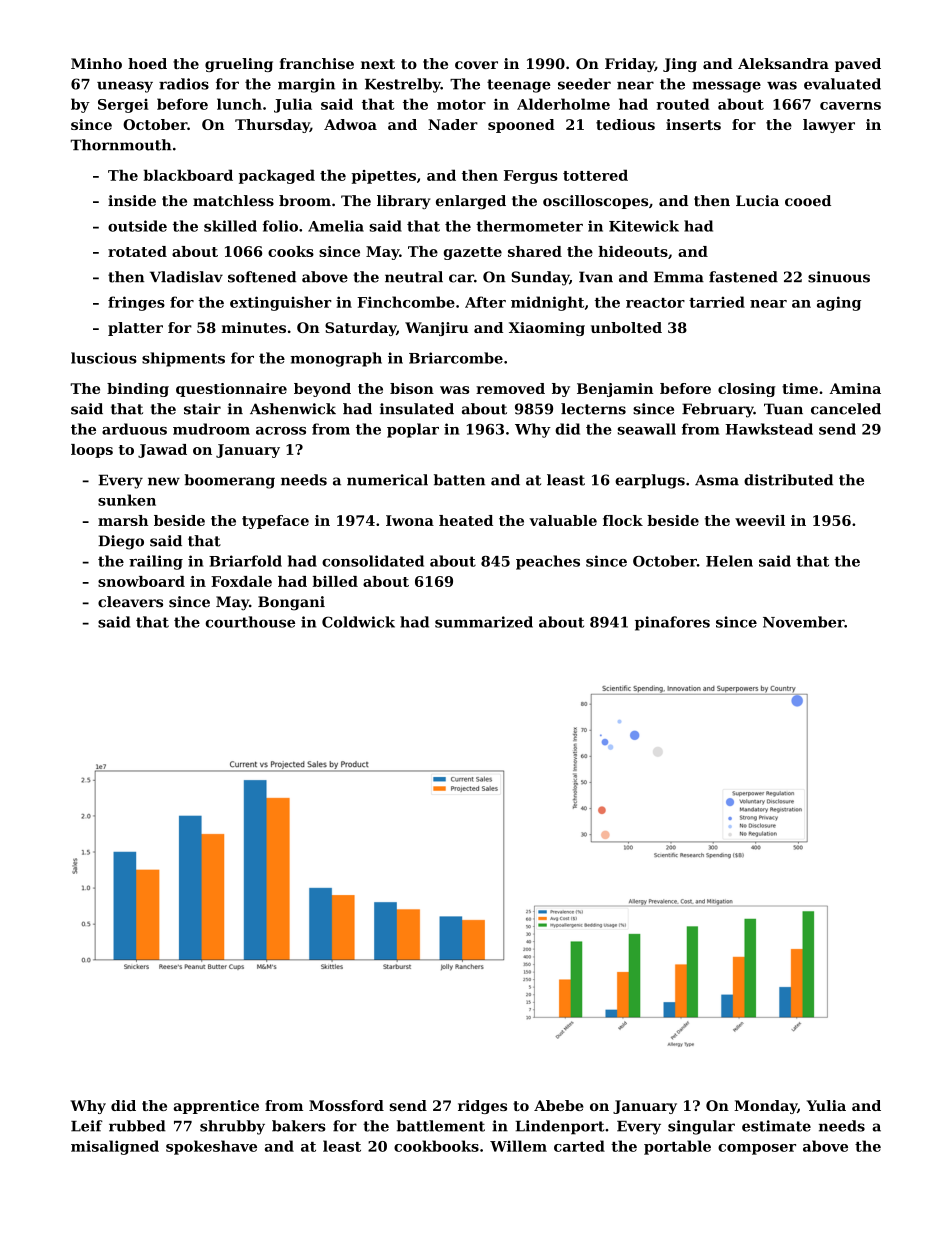  Describe the element at coordinates (127, 500) in the screenshot. I see `sunken` at that location.
